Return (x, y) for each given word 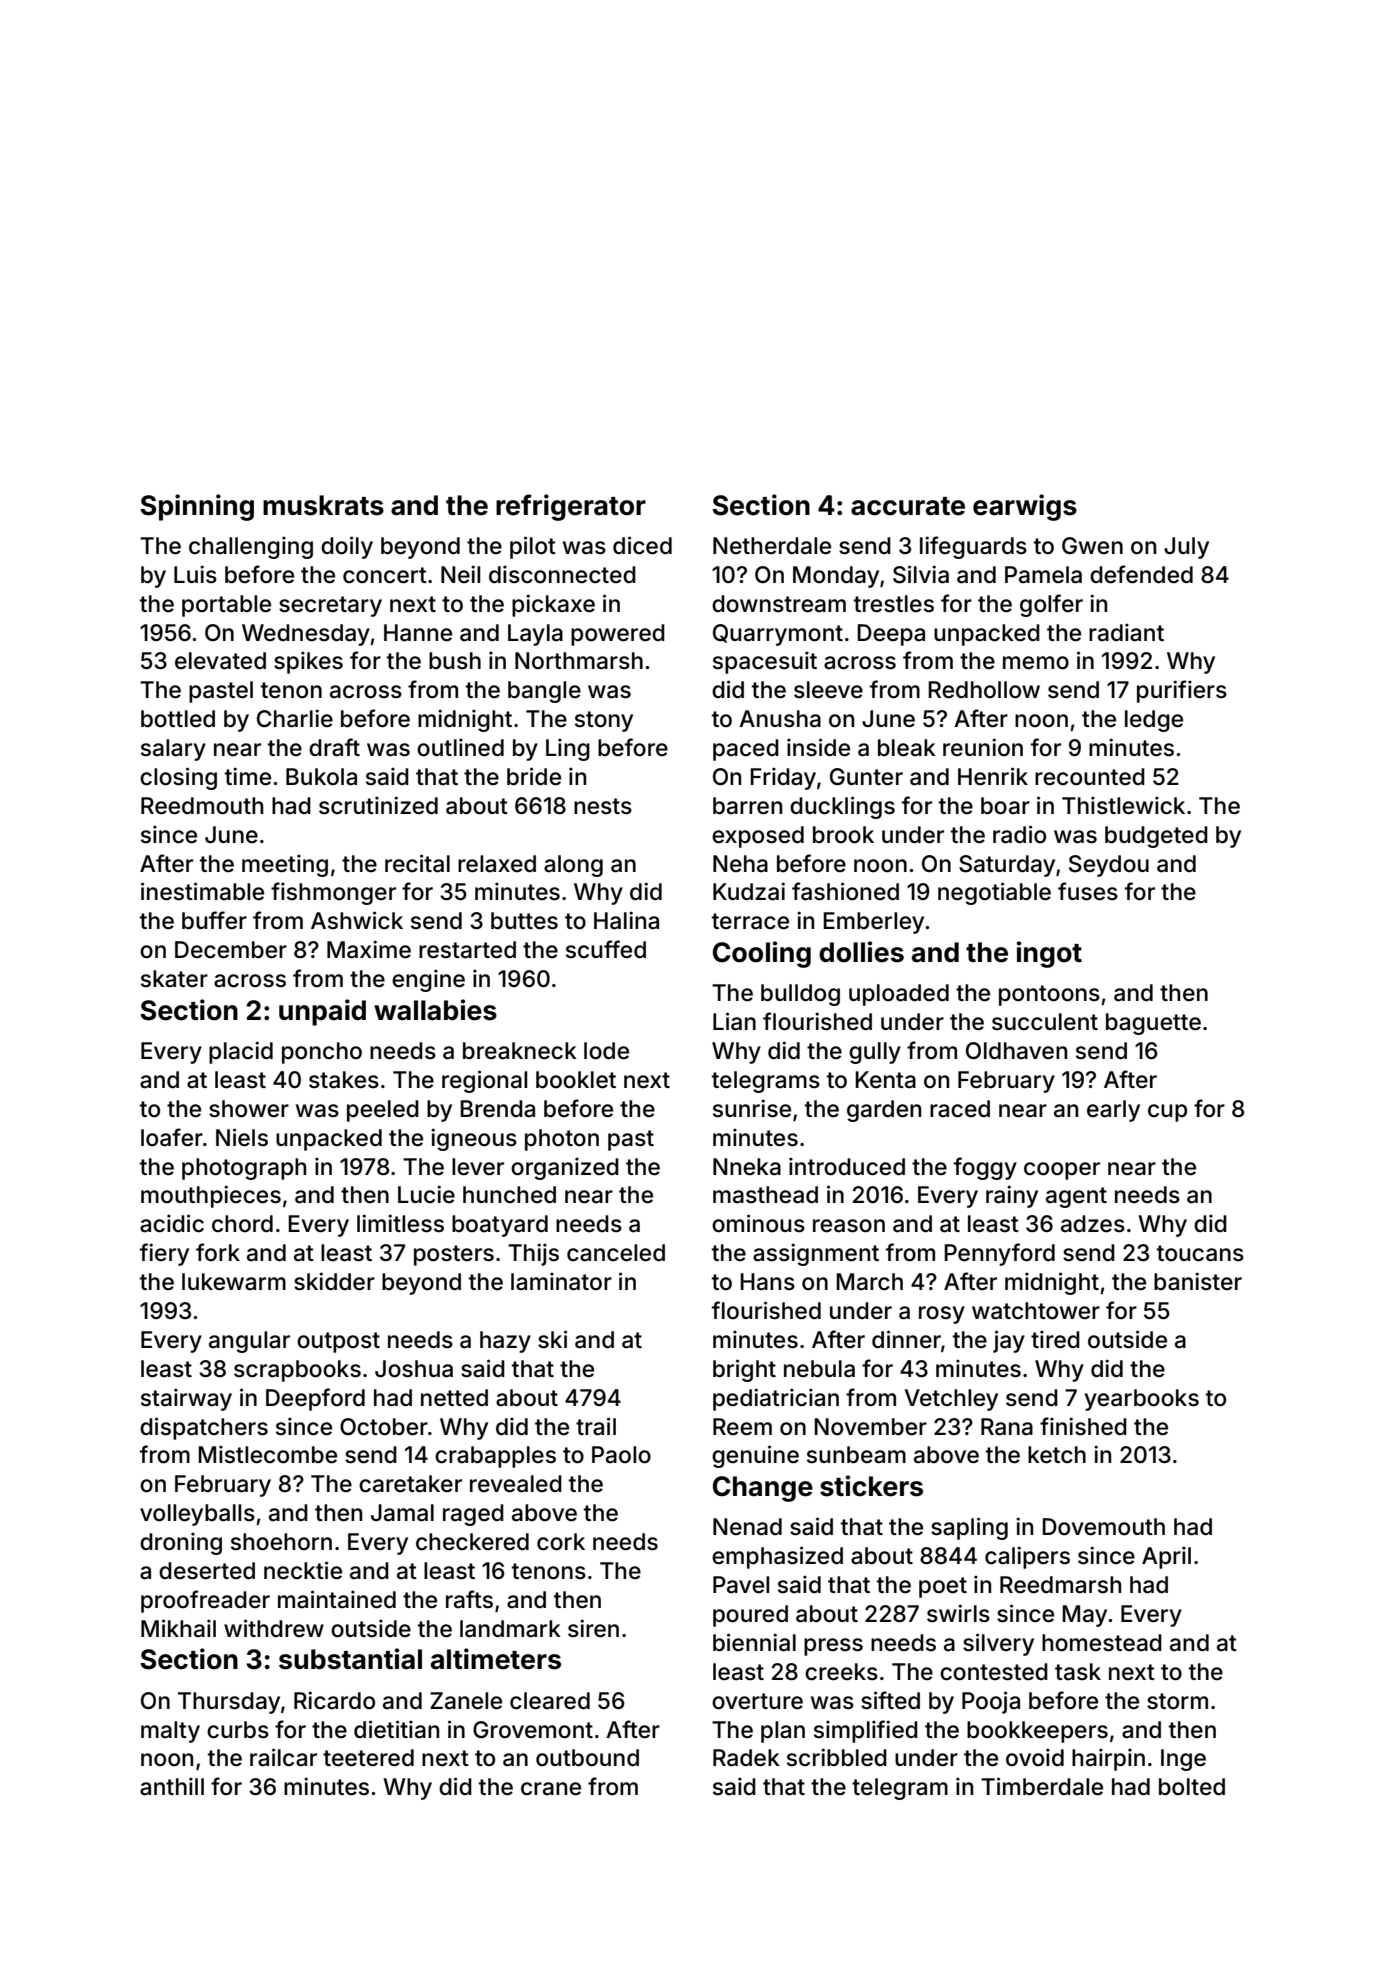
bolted (1192, 1787)
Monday (836, 577)
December (231, 950)
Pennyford (999, 1254)
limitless (400, 1223)
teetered (368, 1758)
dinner (906, 1339)
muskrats (323, 505)
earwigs (1025, 507)
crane (551, 1789)
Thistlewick (1123, 805)
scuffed (606, 949)
